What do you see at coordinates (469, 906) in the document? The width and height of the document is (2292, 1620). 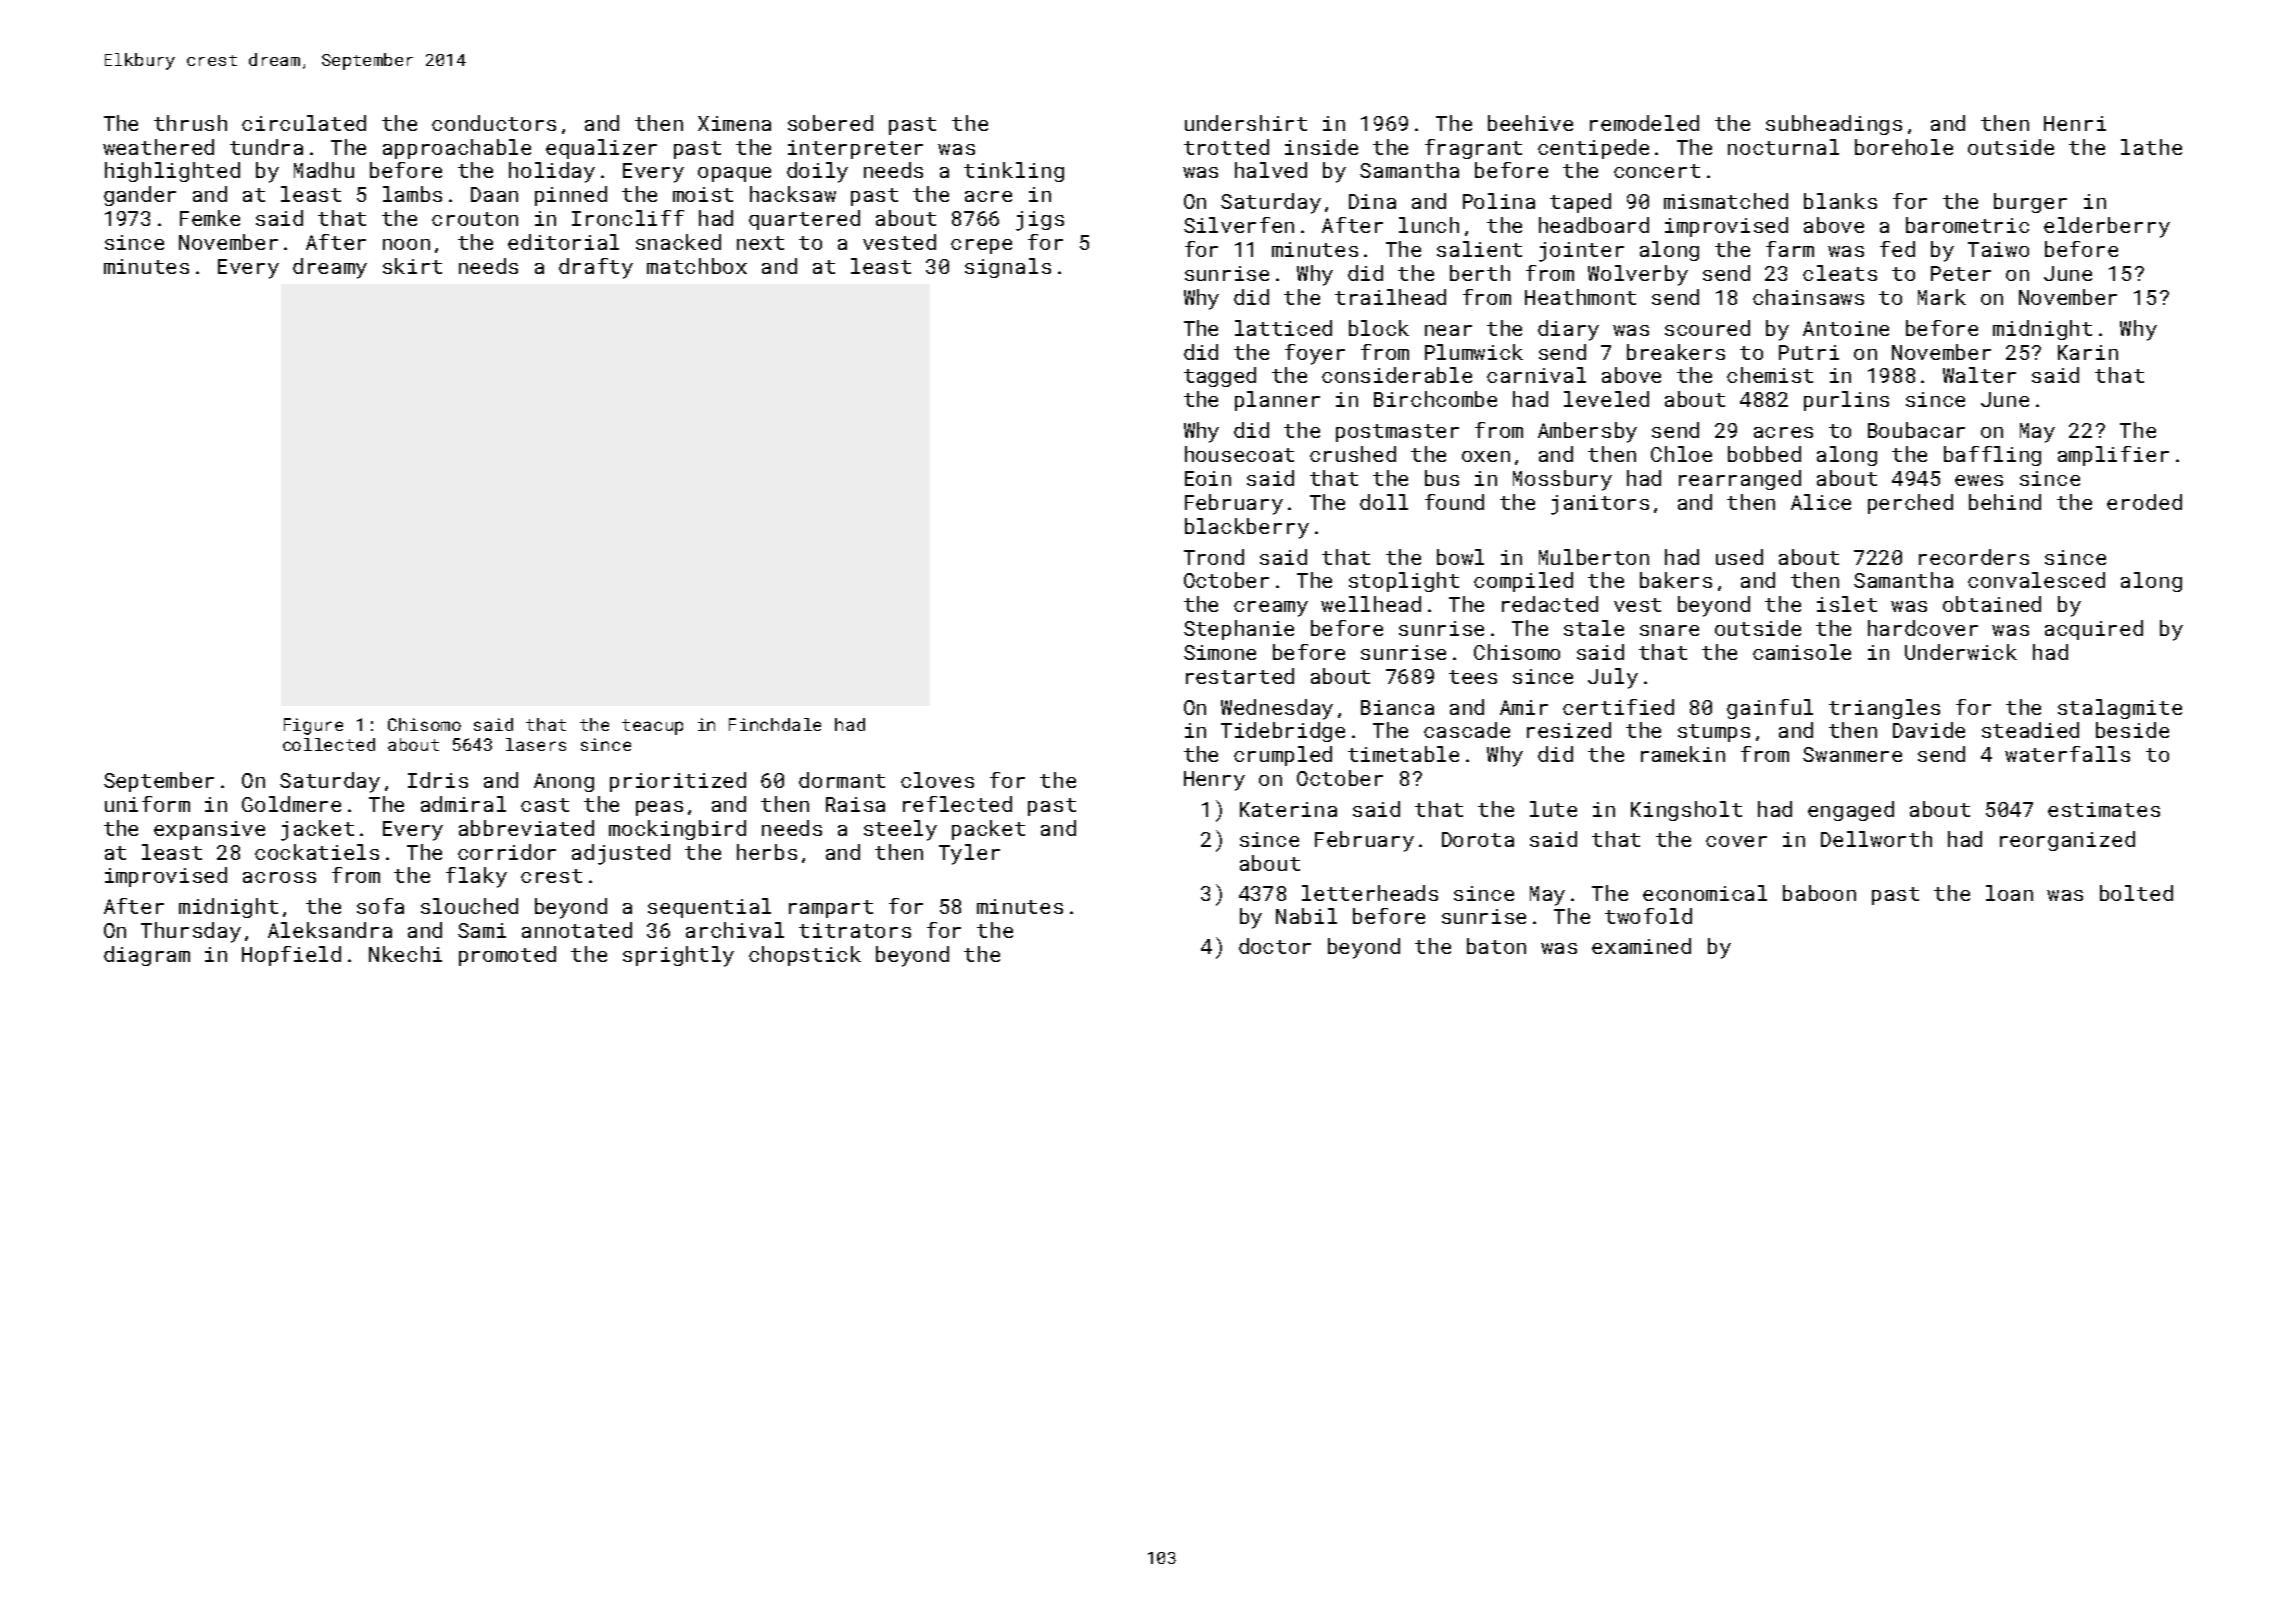 I see `slouched` at bounding box center [469, 906].
